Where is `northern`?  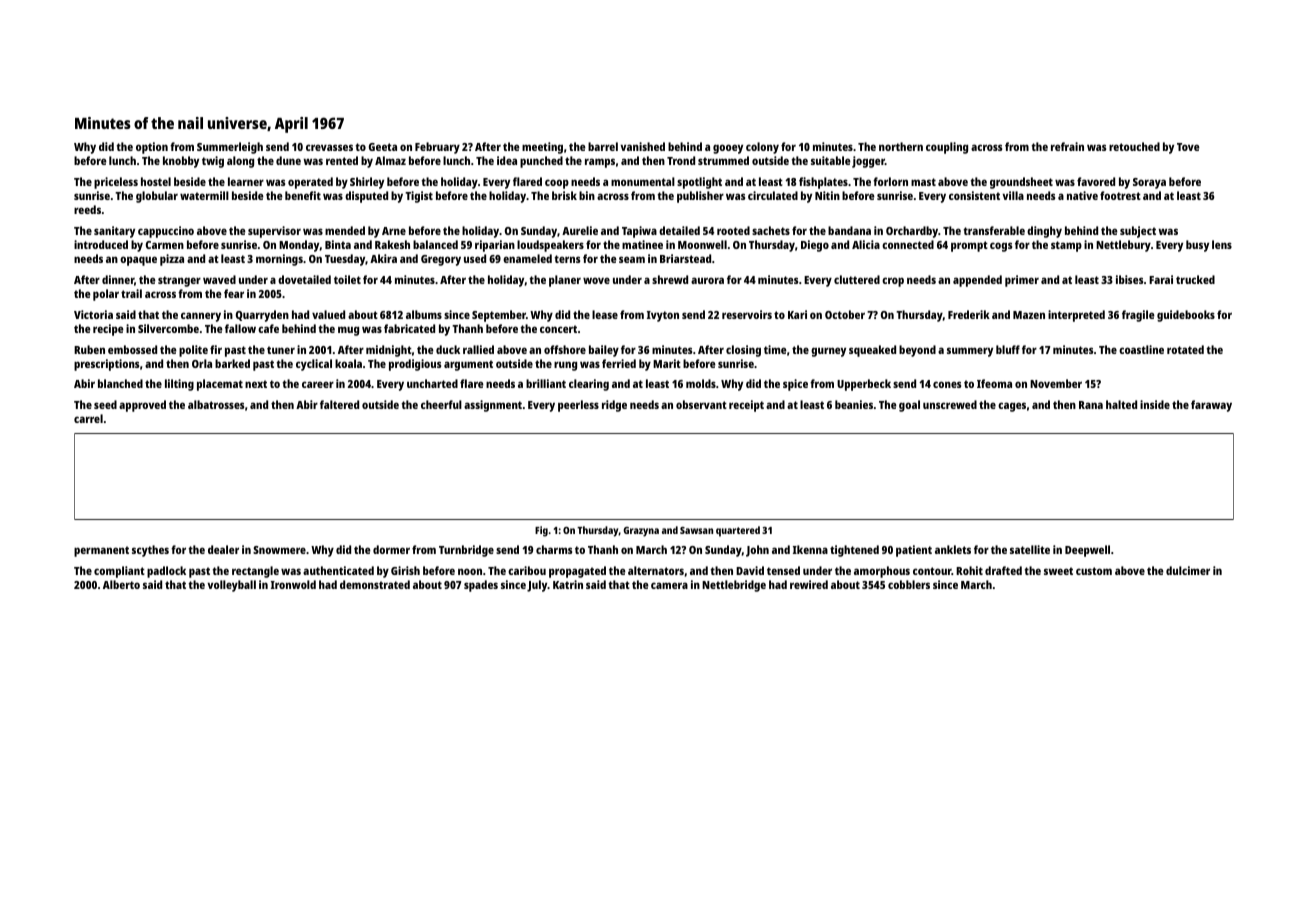
northern is located at coordinates (901, 146).
